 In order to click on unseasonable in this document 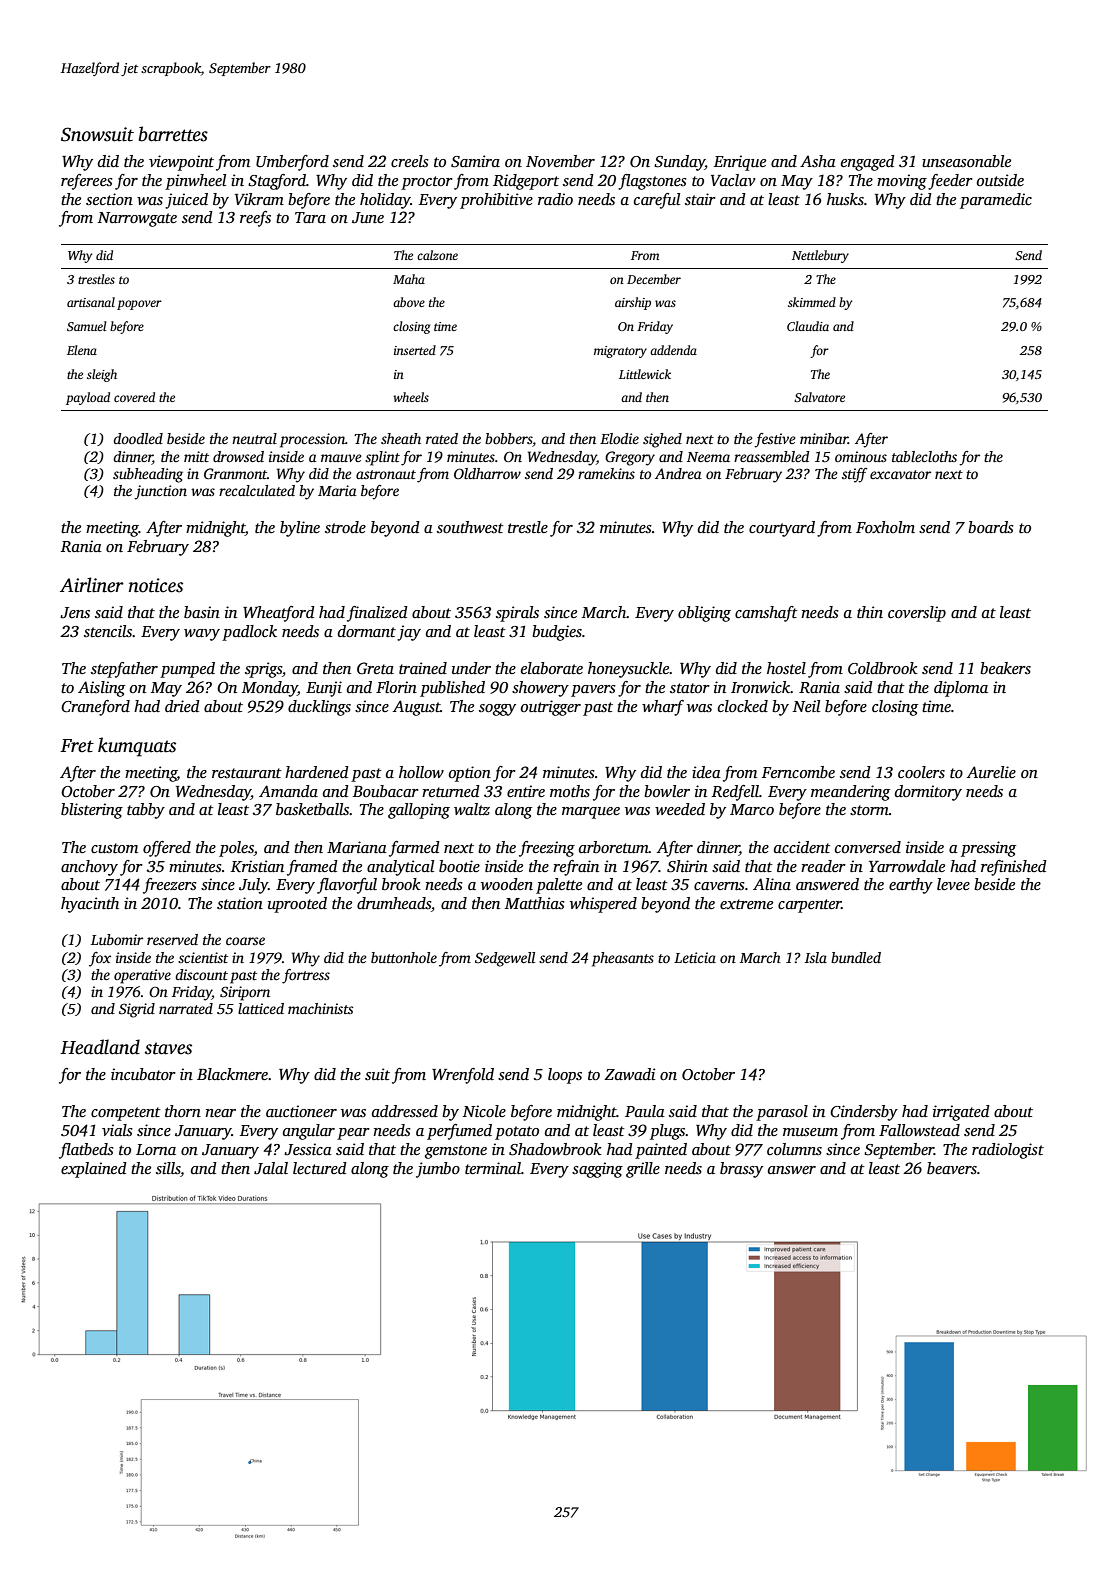, I will do `click(966, 161)`.
